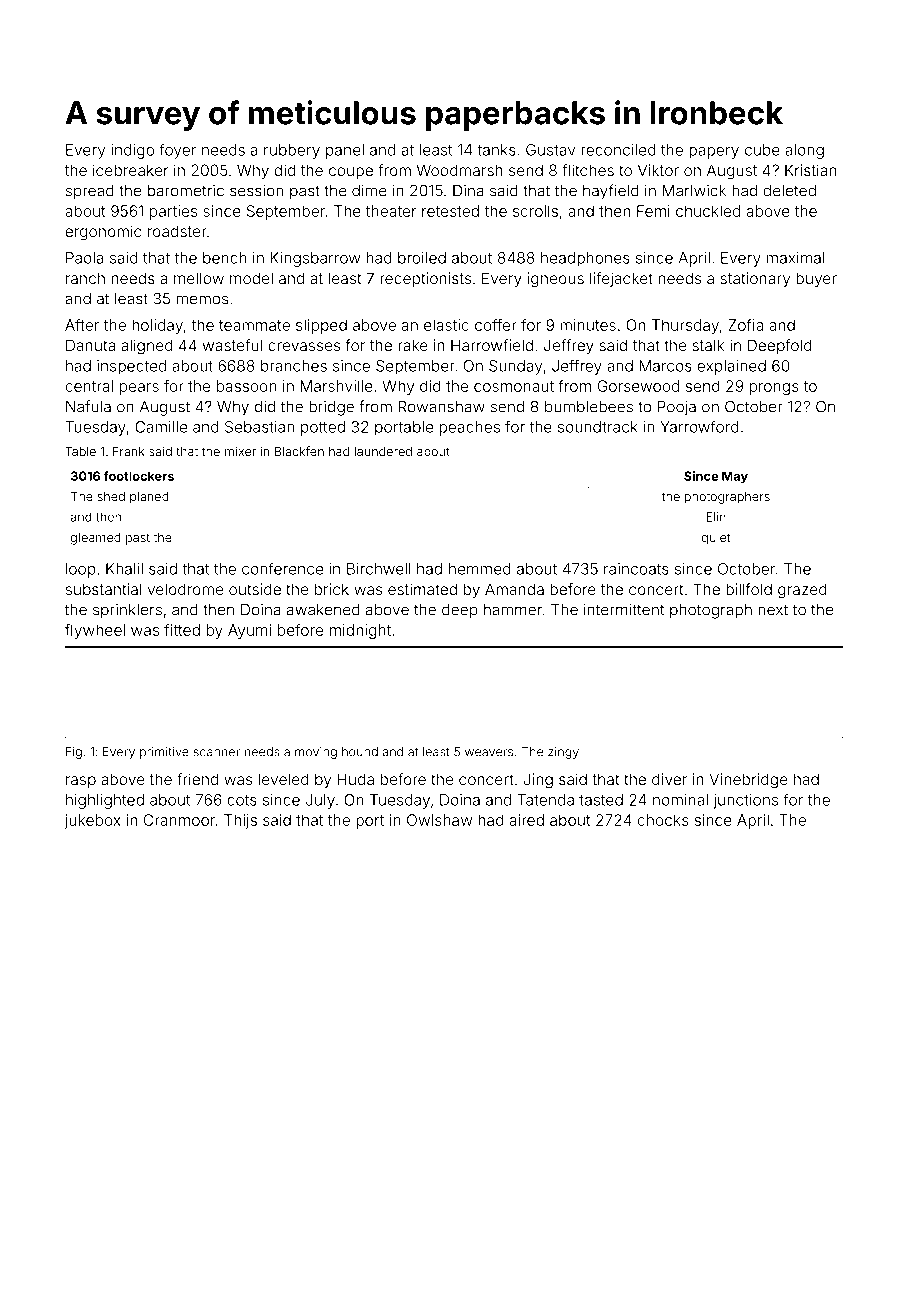  What do you see at coordinates (663, 820) in the screenshot?
I see `chocks` at bounding box center [663, 820].
